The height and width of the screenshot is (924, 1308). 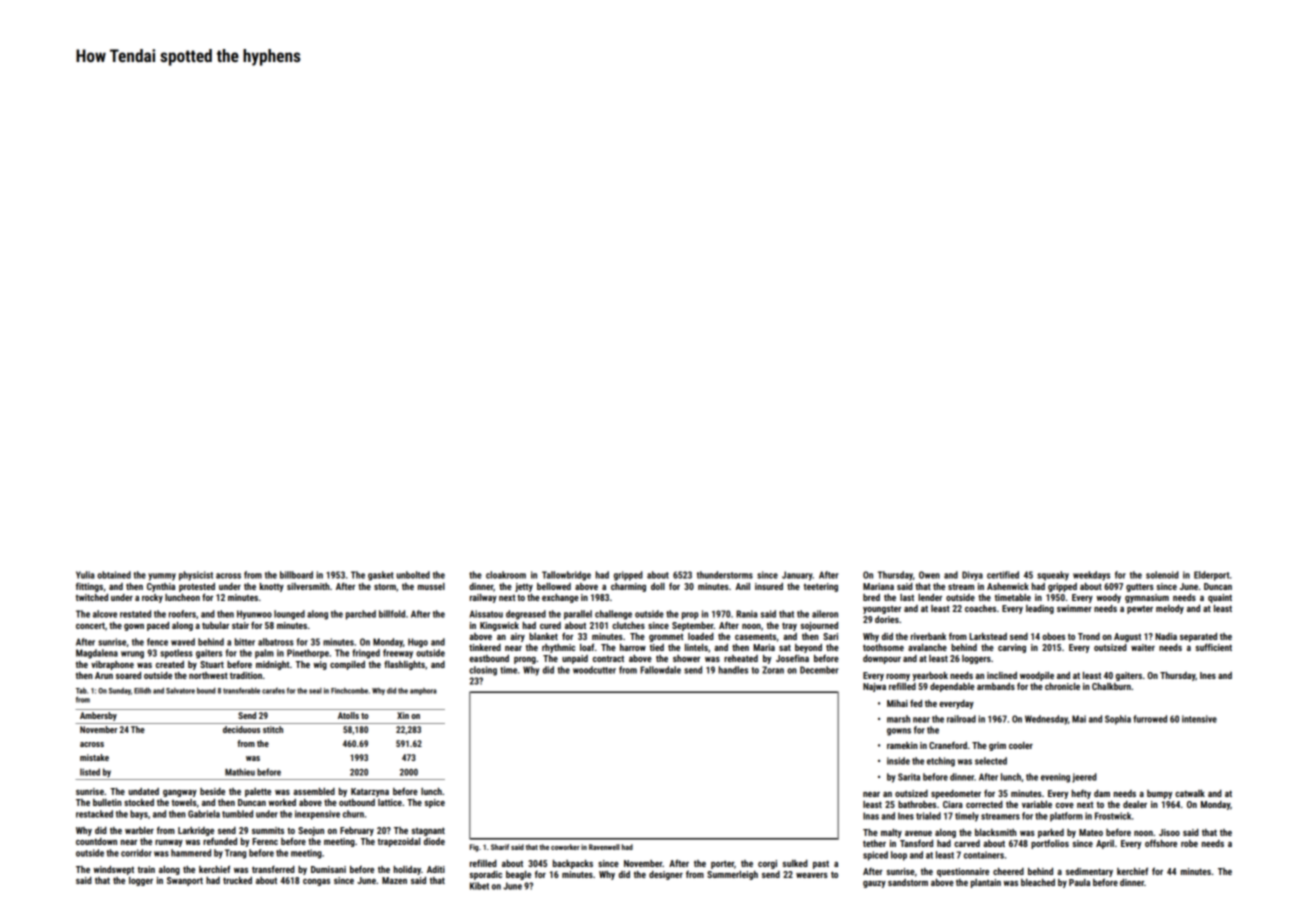 What do you see at coordinates (431, 586) in the screenshot?
I see `mussel` at bounding box center [431, 586].
